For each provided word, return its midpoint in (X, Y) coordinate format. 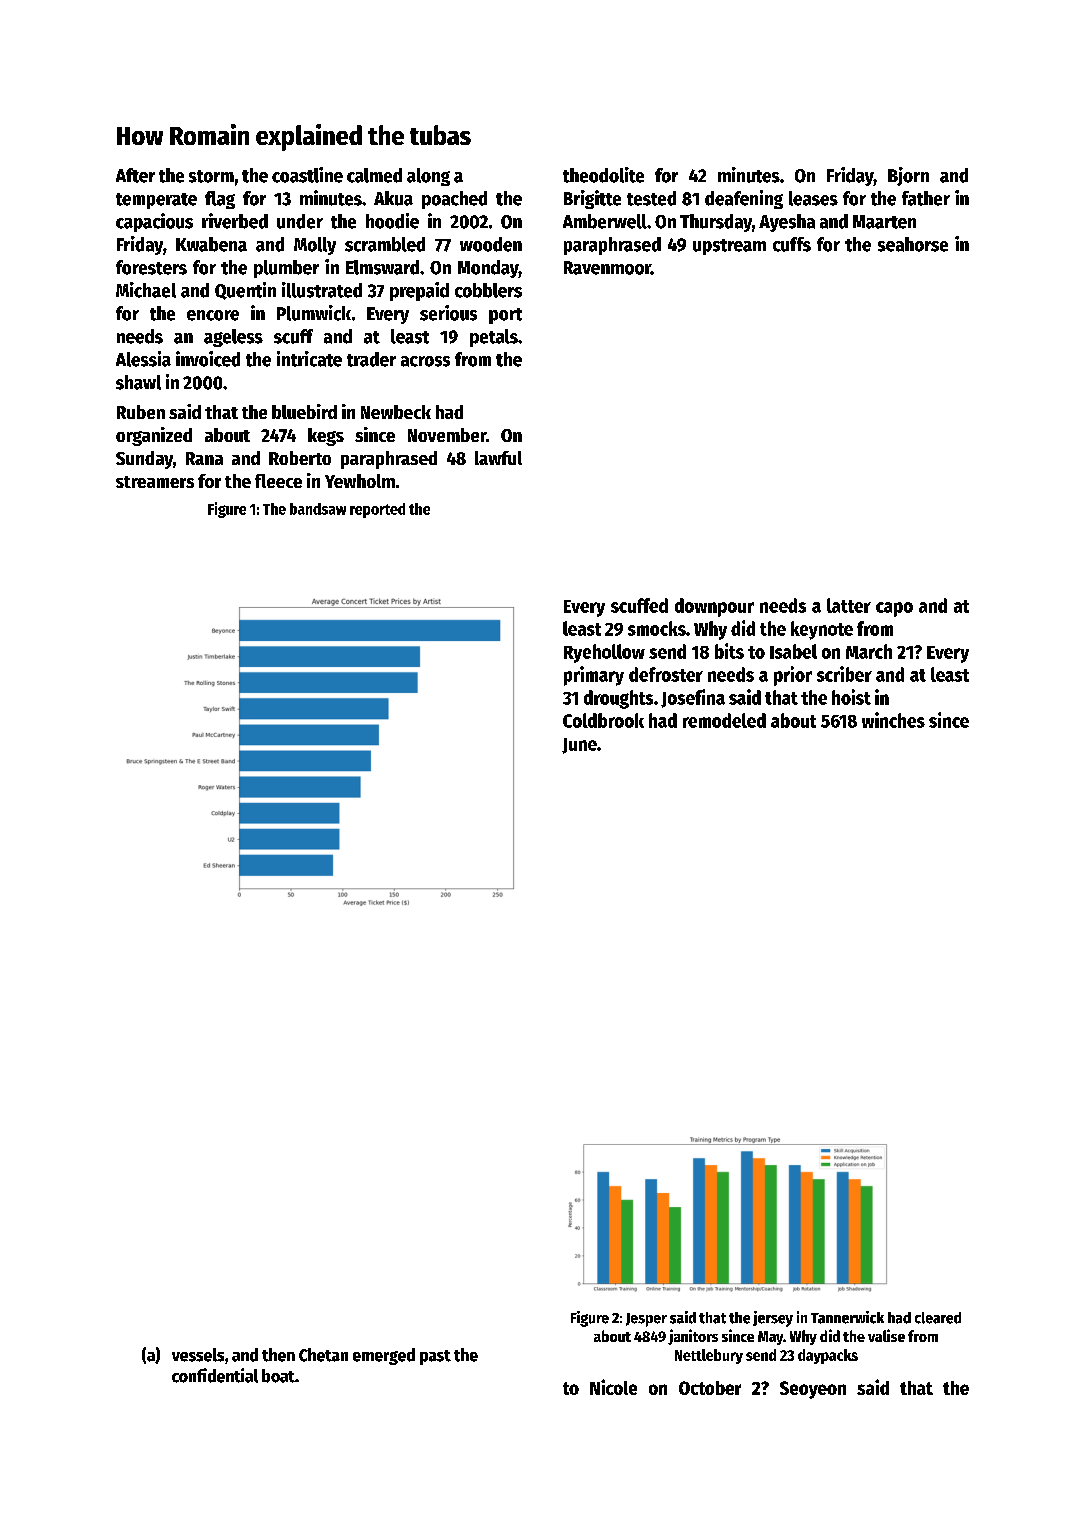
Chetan (323, 1355)
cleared (938, 1318)
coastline (307, 175)
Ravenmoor (607, 268)
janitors (693, 1337)
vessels (198, 1355)
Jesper (646, 1320)
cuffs (792, 244)
